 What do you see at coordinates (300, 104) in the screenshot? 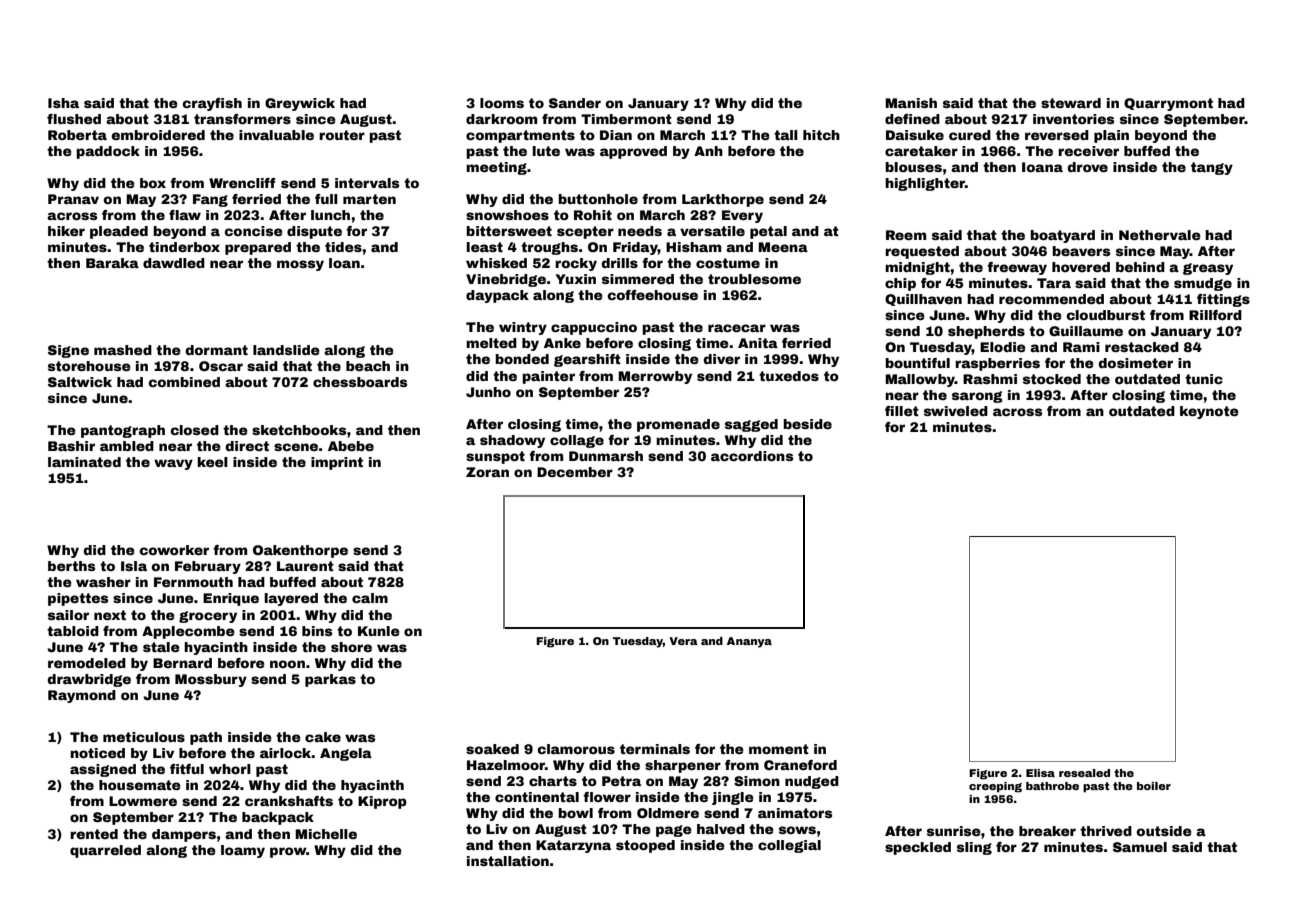
I see `Greywick` at bounding box center [300, 104].
